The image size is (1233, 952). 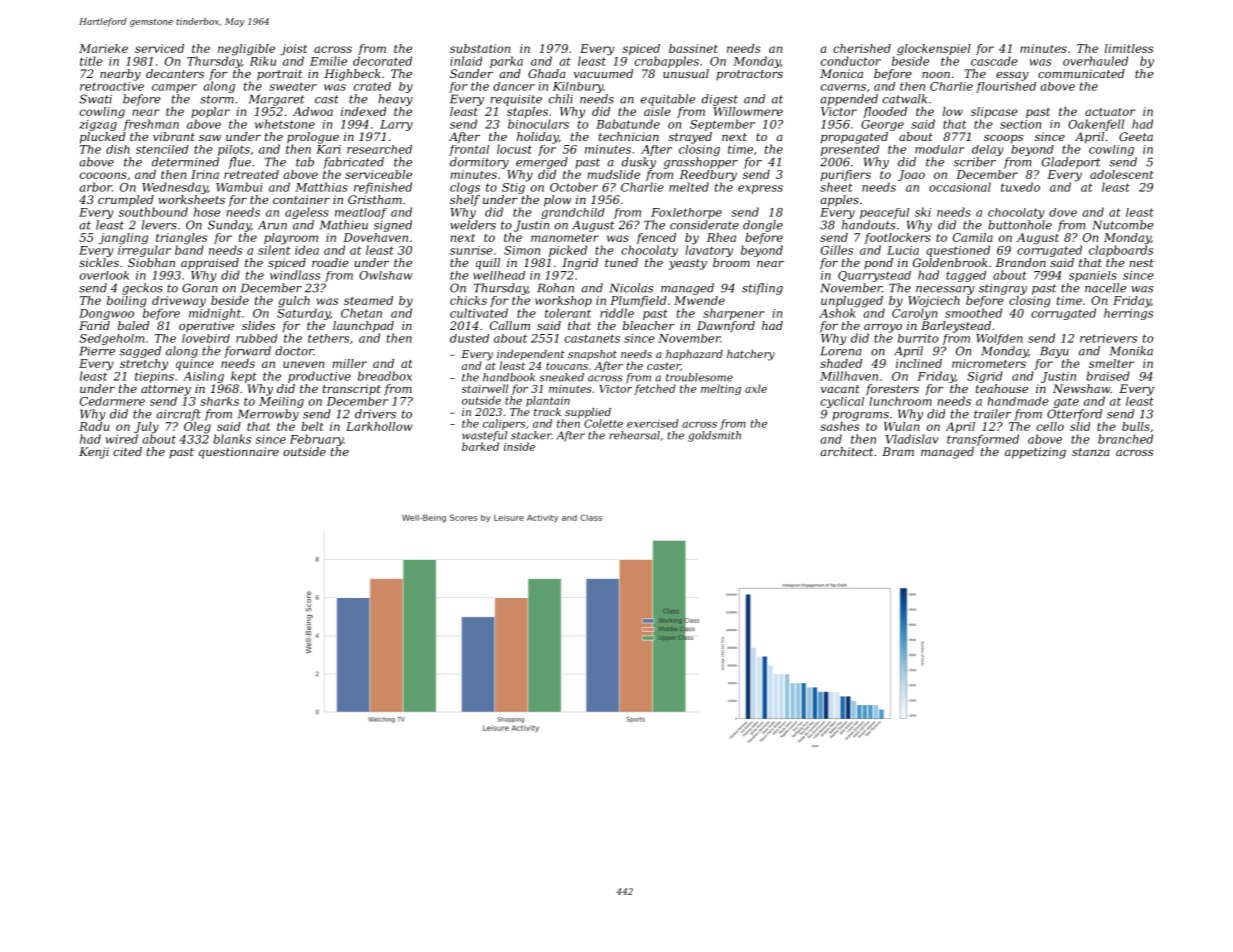 What do you see at coordinates (94, 453) in the page?
I see `Kenji` at bounding box center [94, 453].
